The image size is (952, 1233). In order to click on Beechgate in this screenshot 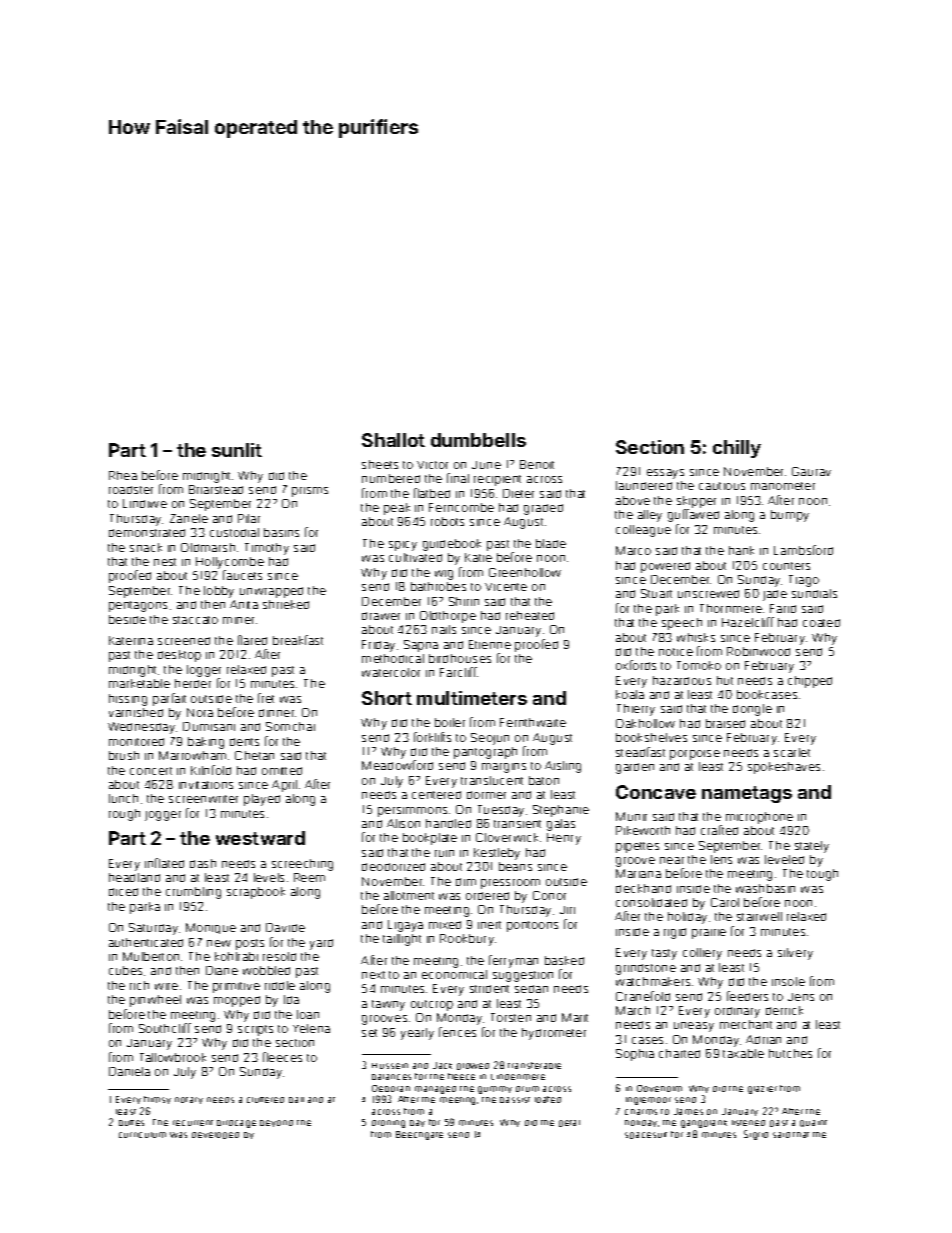, I will do `click(419, 1135)`.
